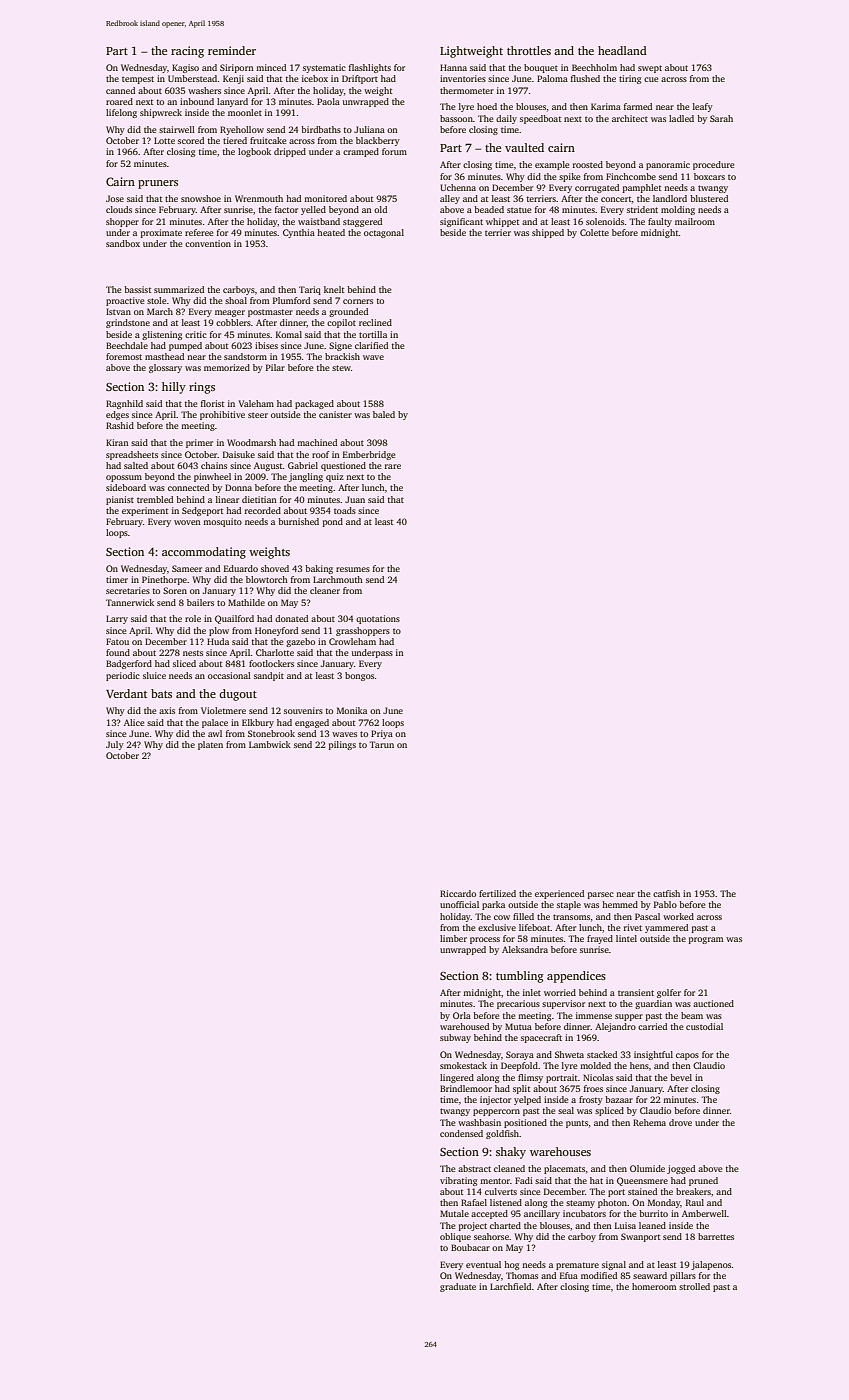 The image size is (849, 1400). Describe the element at coordinates (461, 222) in the screenshot. I see `significant` at that location.
